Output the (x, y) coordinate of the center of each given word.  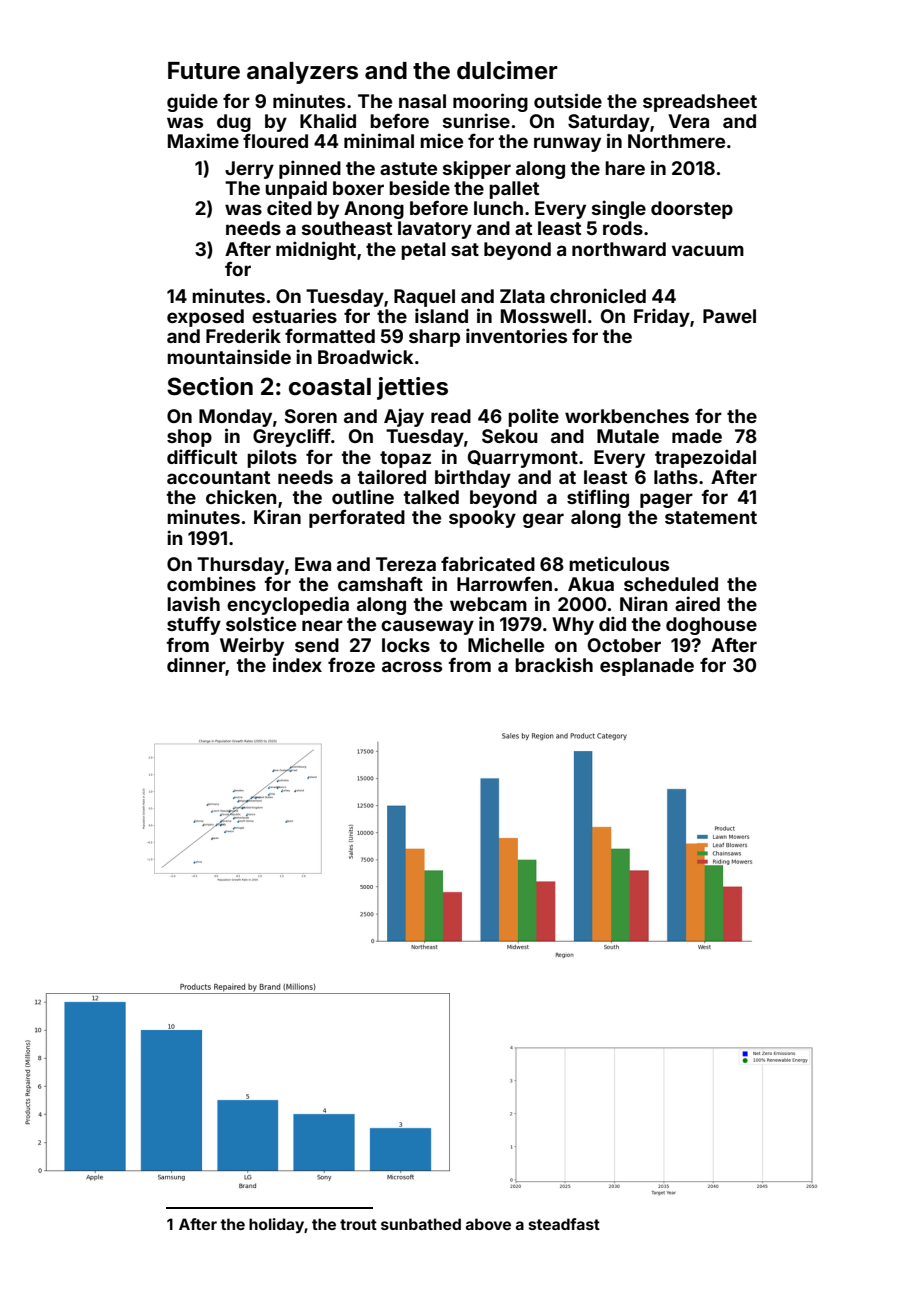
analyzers (302, 73)
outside (568, 100)
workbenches (627, 416)
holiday (276, 1225)
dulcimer (507, 70)
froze (351, 664)
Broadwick (365, 356)
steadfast (564, 1224)
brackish (554, 664)
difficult (202, 456)
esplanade (647, 667)
